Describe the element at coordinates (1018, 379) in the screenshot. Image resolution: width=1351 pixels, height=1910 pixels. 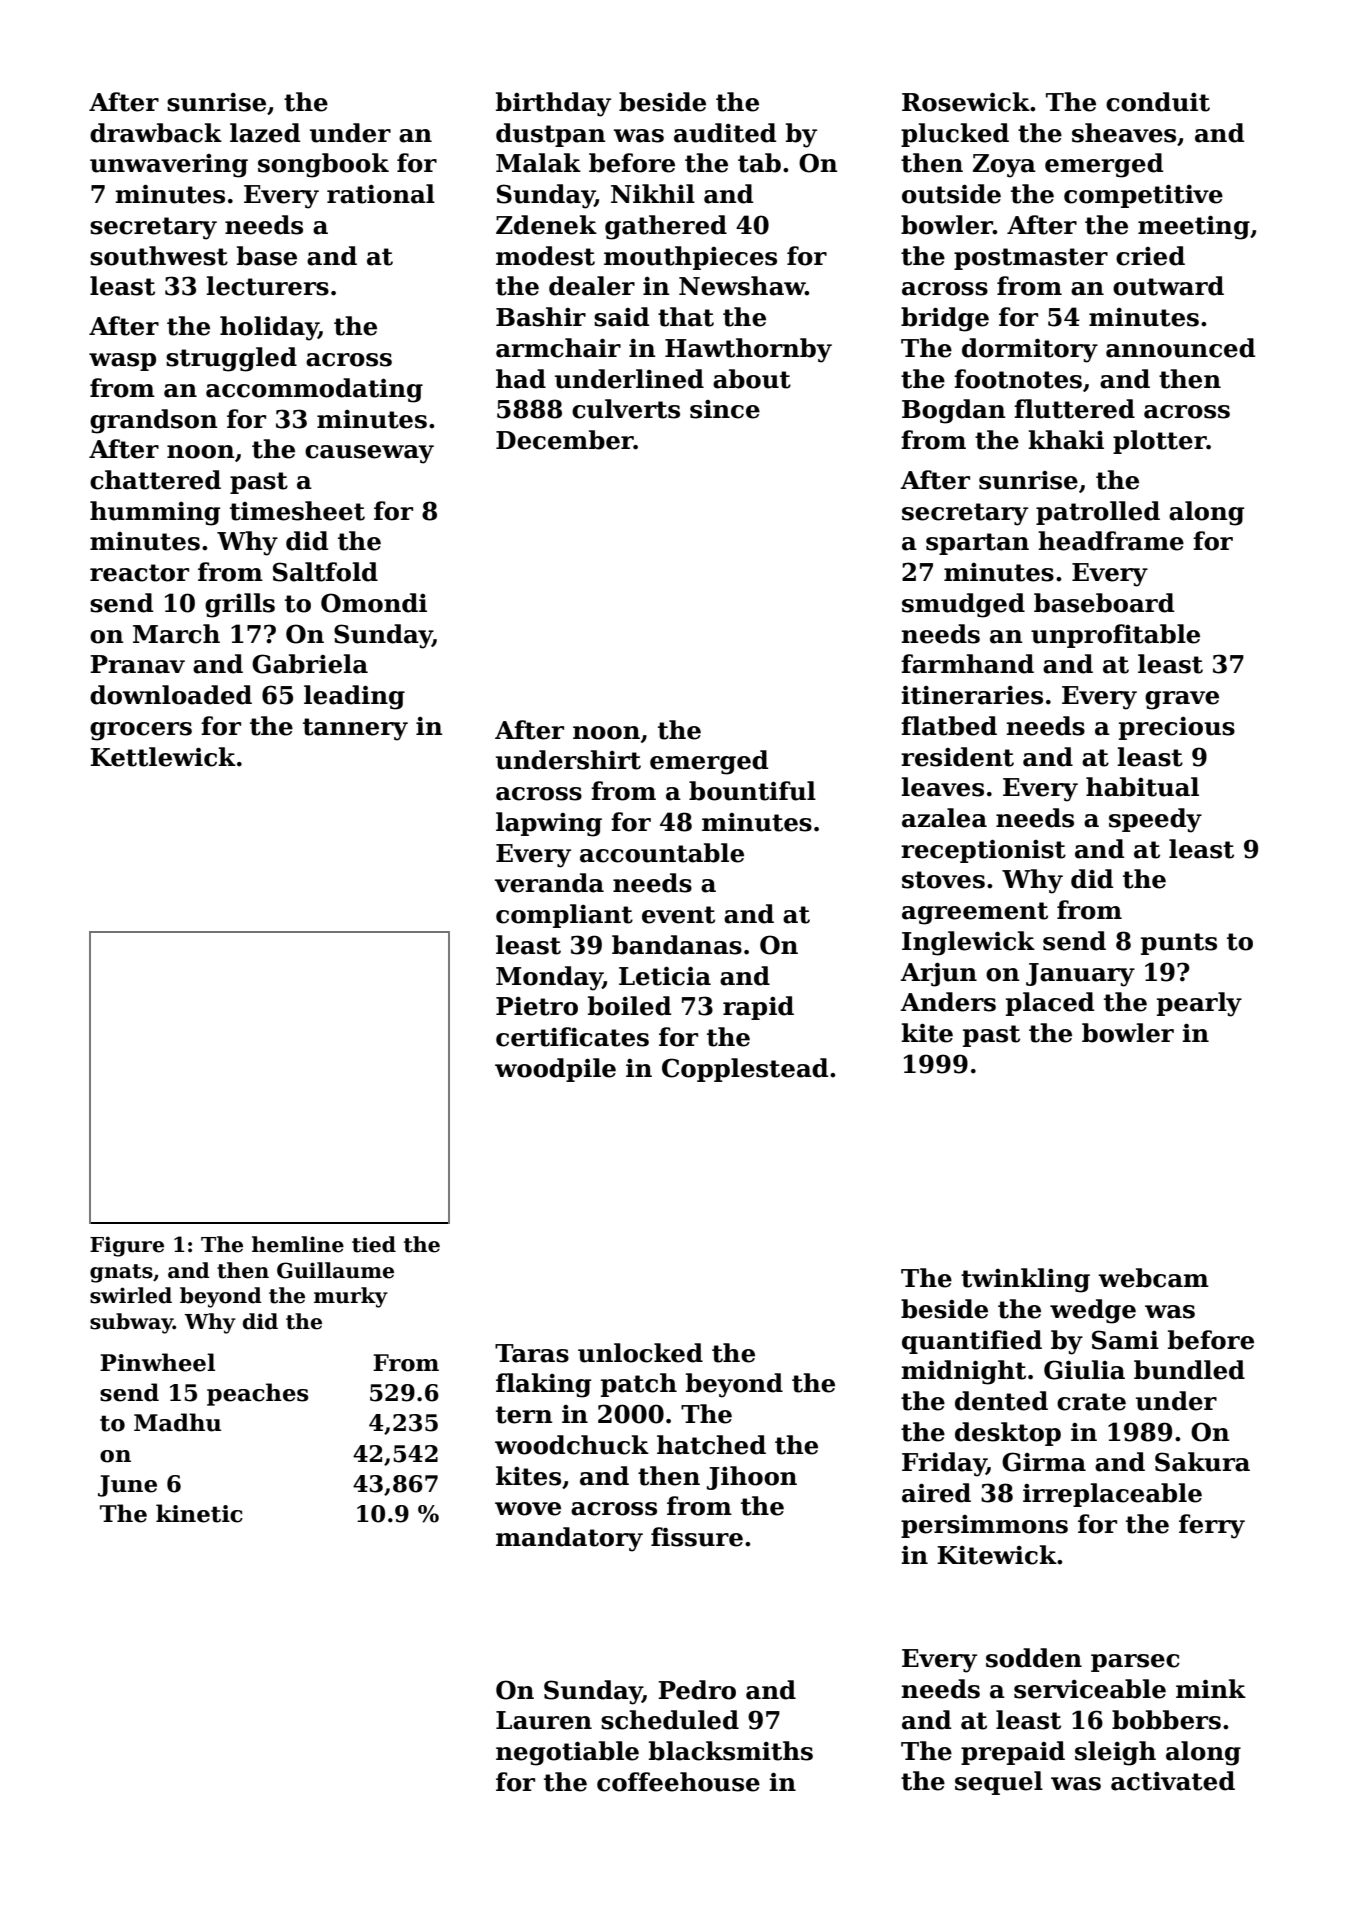
I see `footnotes` at that location.
